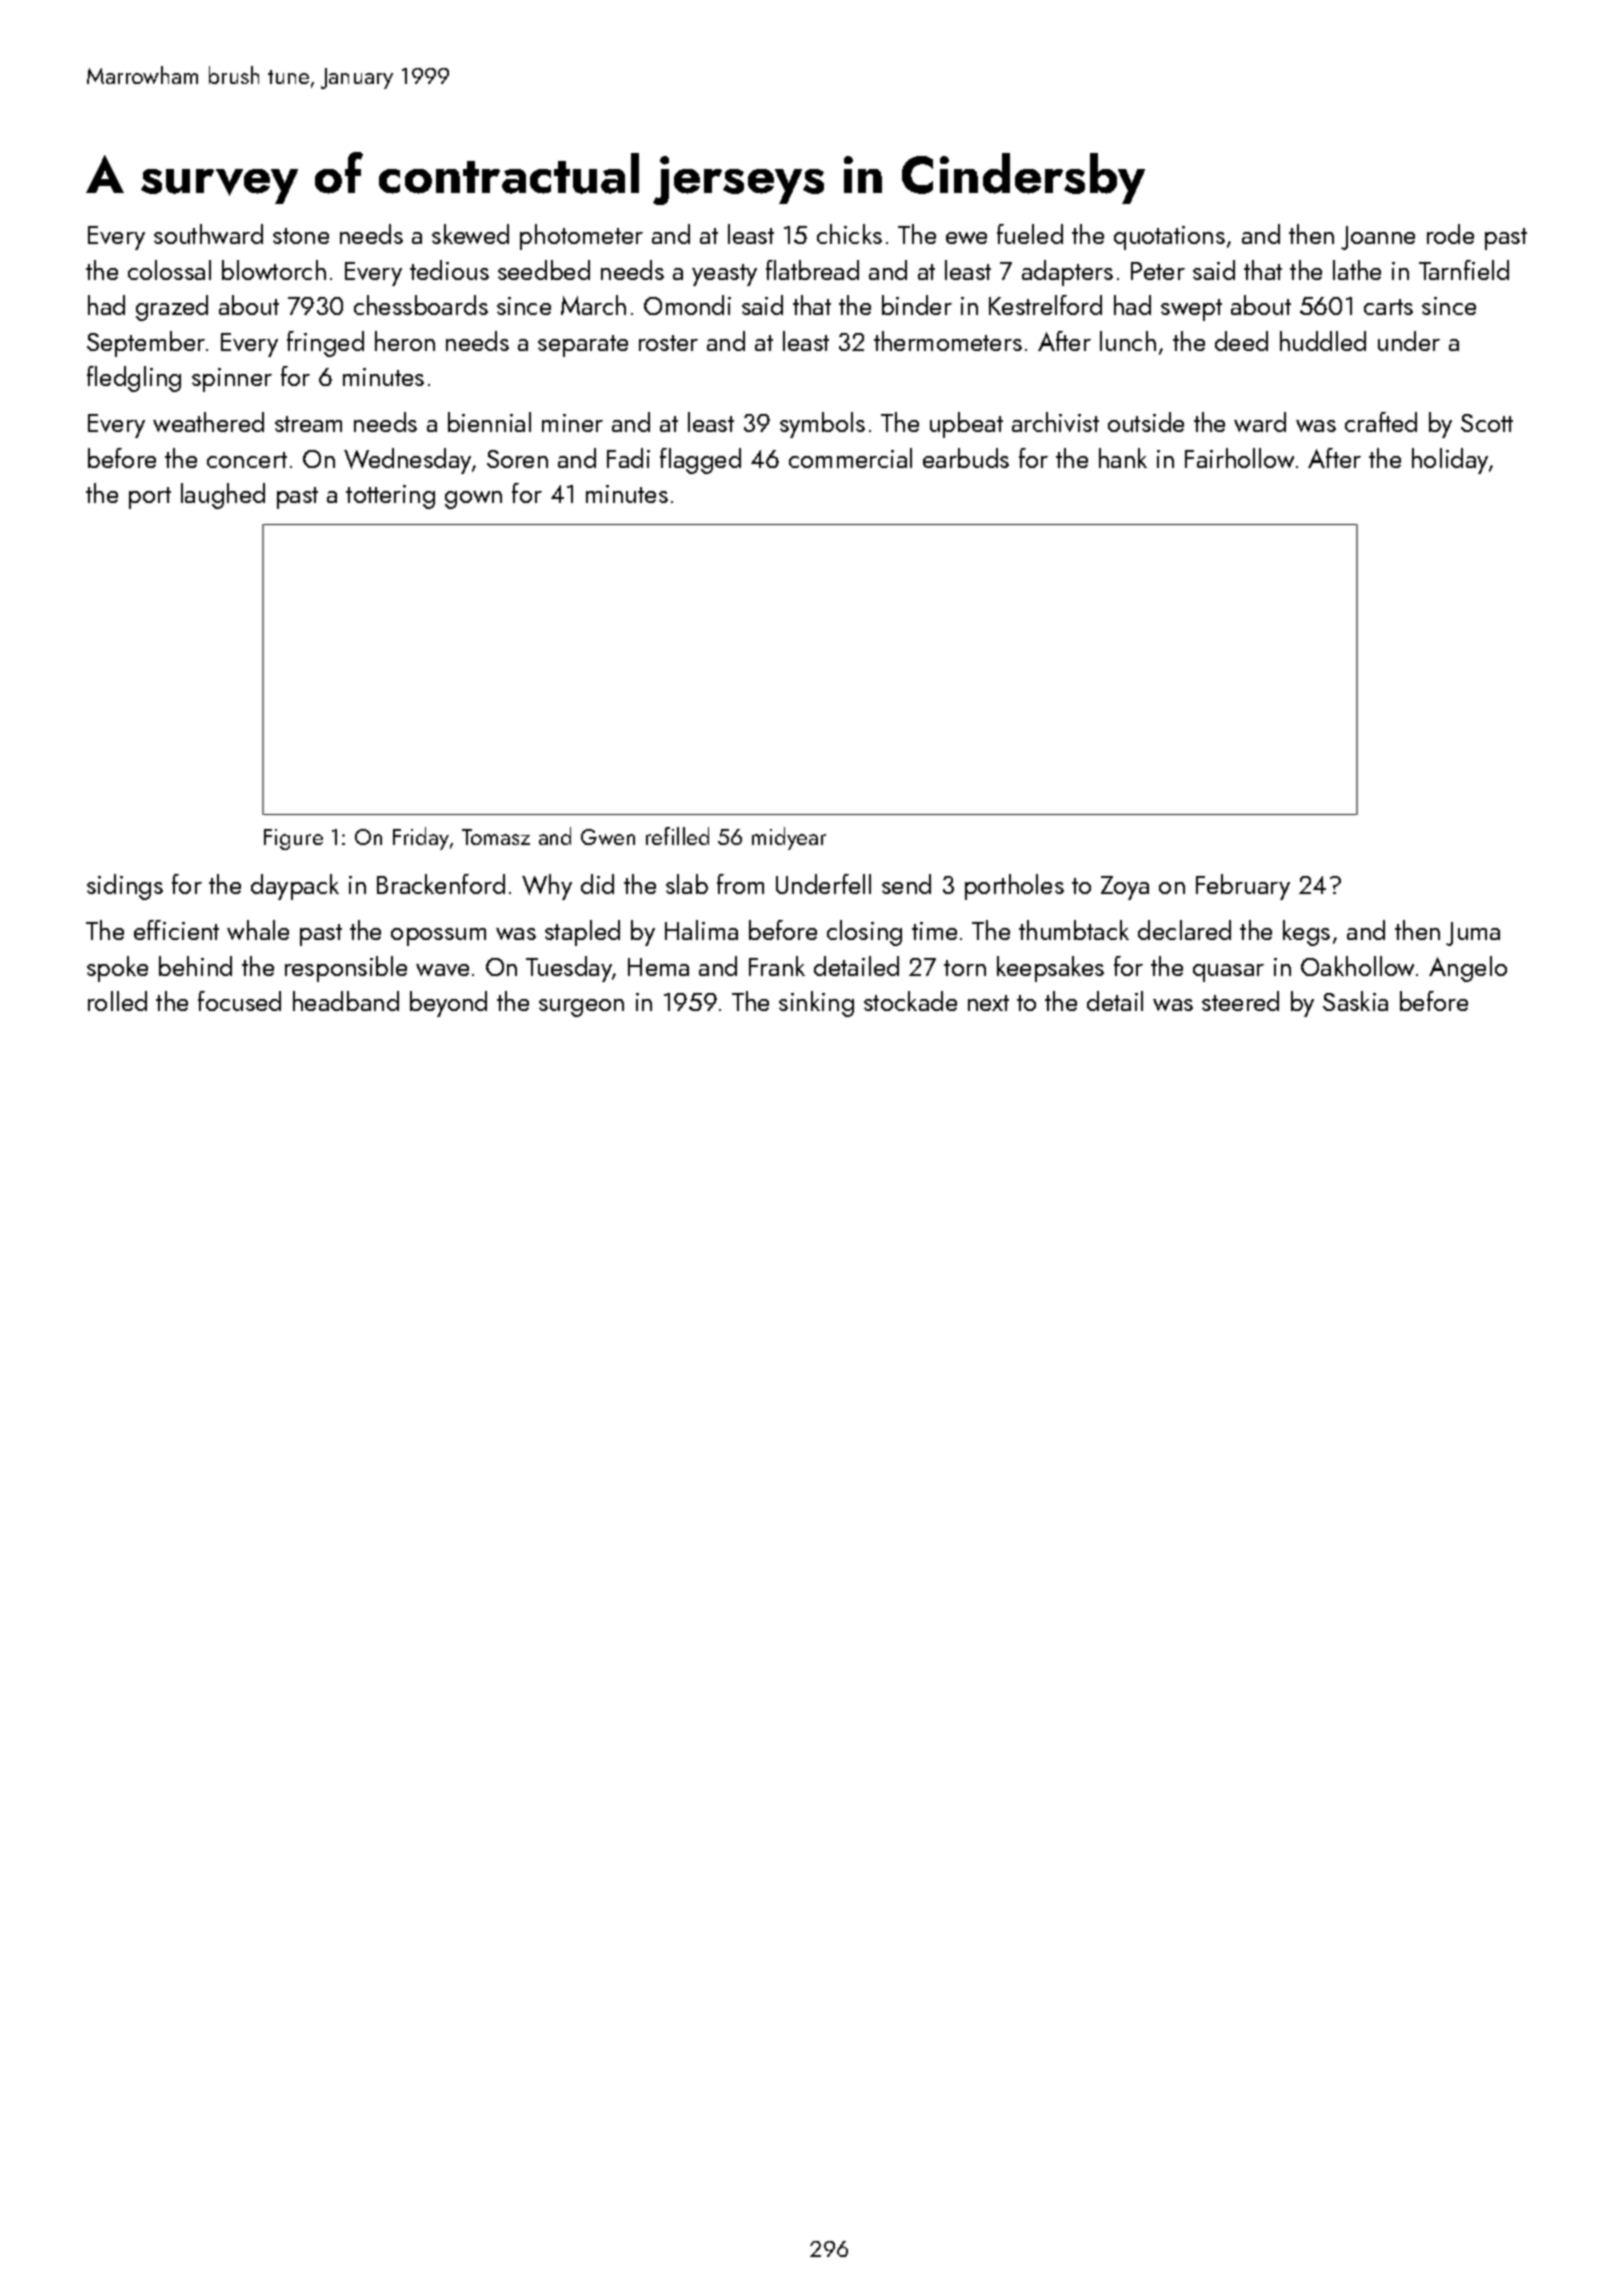  What do you see at coordinates (223, 496) in the screenshot?
I see `laughed` at bounding box center [223, 496].
